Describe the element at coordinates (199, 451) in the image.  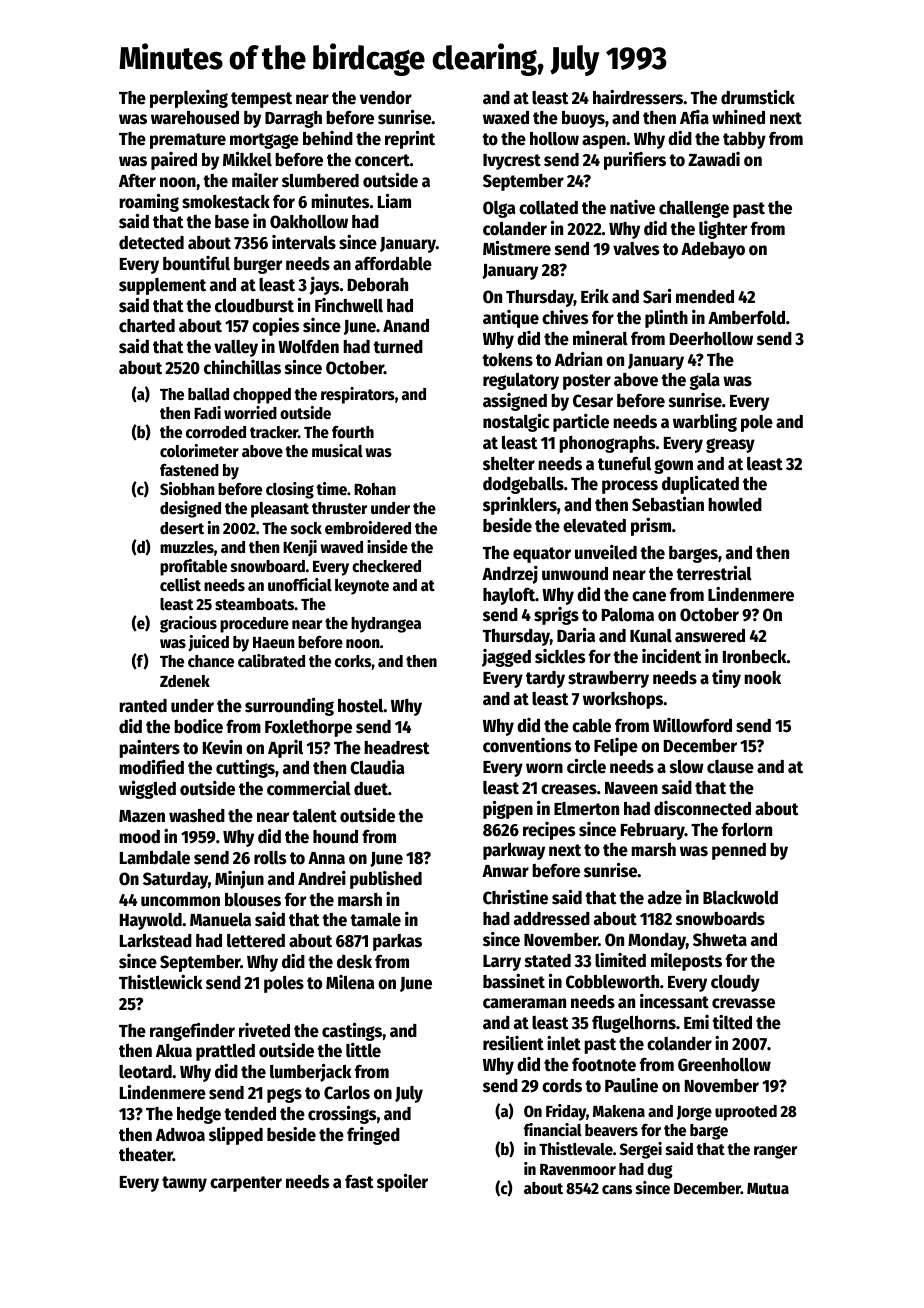
I see `colorimeter` at that location.
